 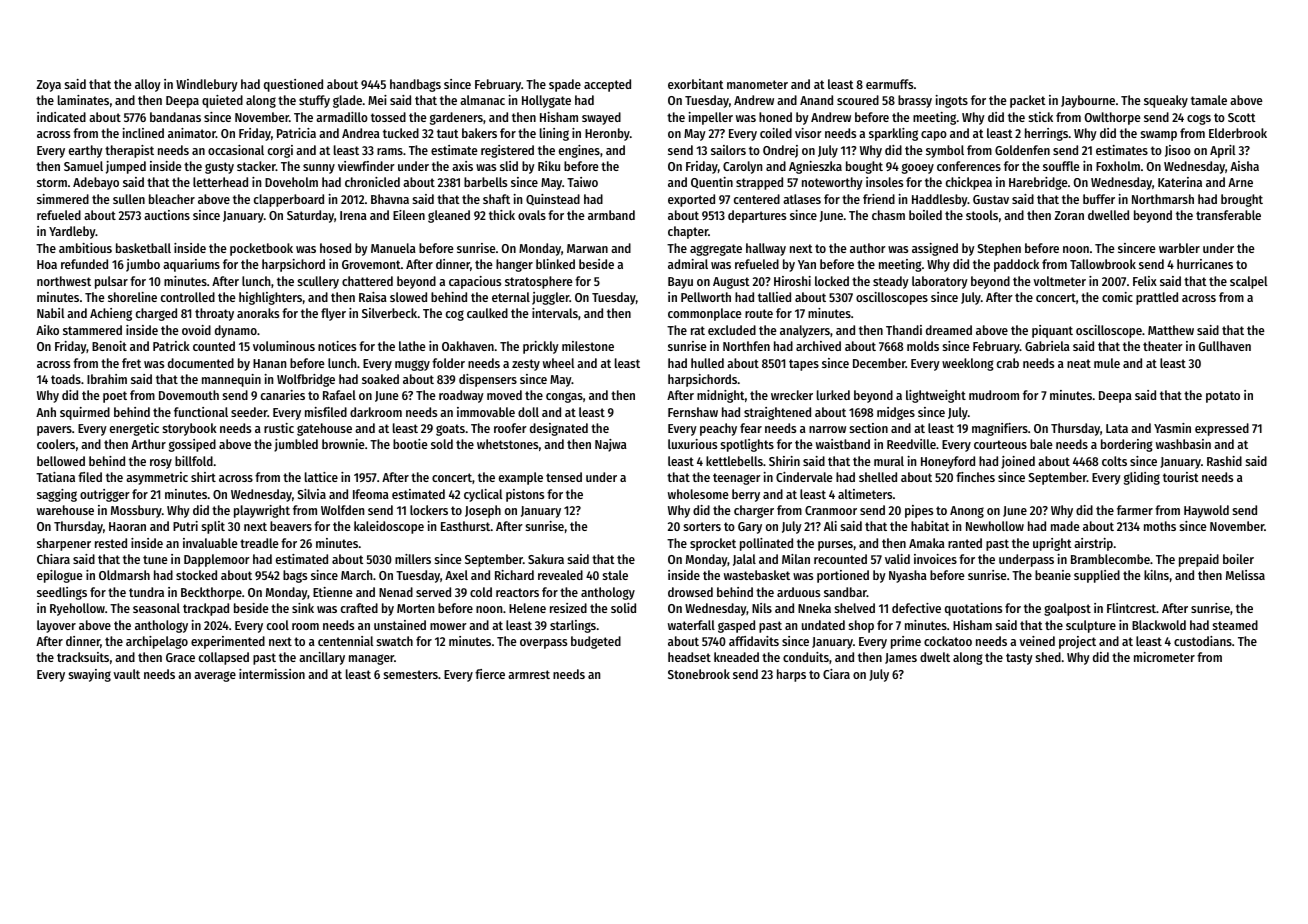 What do you see at coordinates (1223, 151) in the screenshot?
I see `April` at bounding box center [1223, 151].
